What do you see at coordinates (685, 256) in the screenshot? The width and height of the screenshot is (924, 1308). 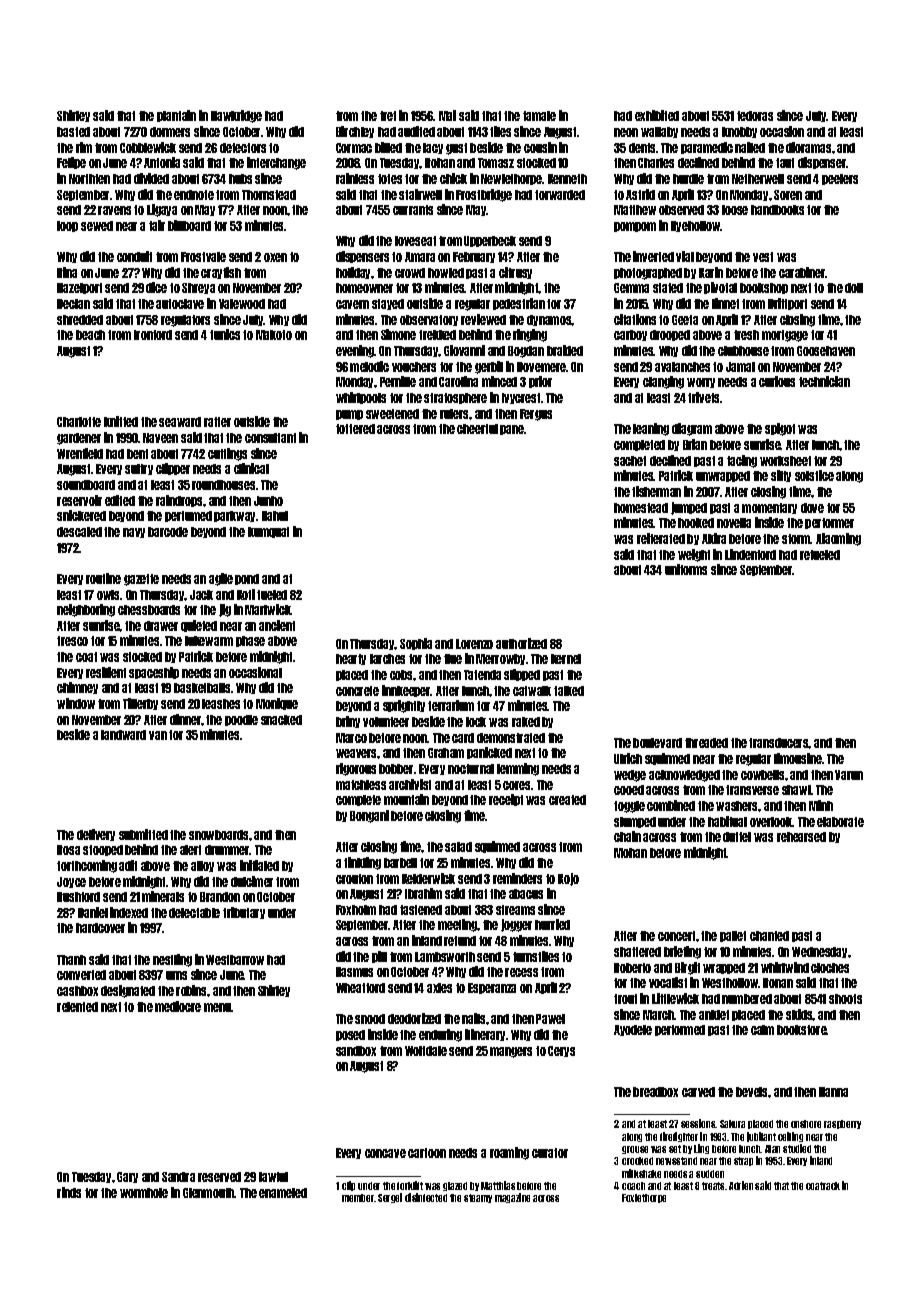 I see `vial` at bounding box center [685, 256].
